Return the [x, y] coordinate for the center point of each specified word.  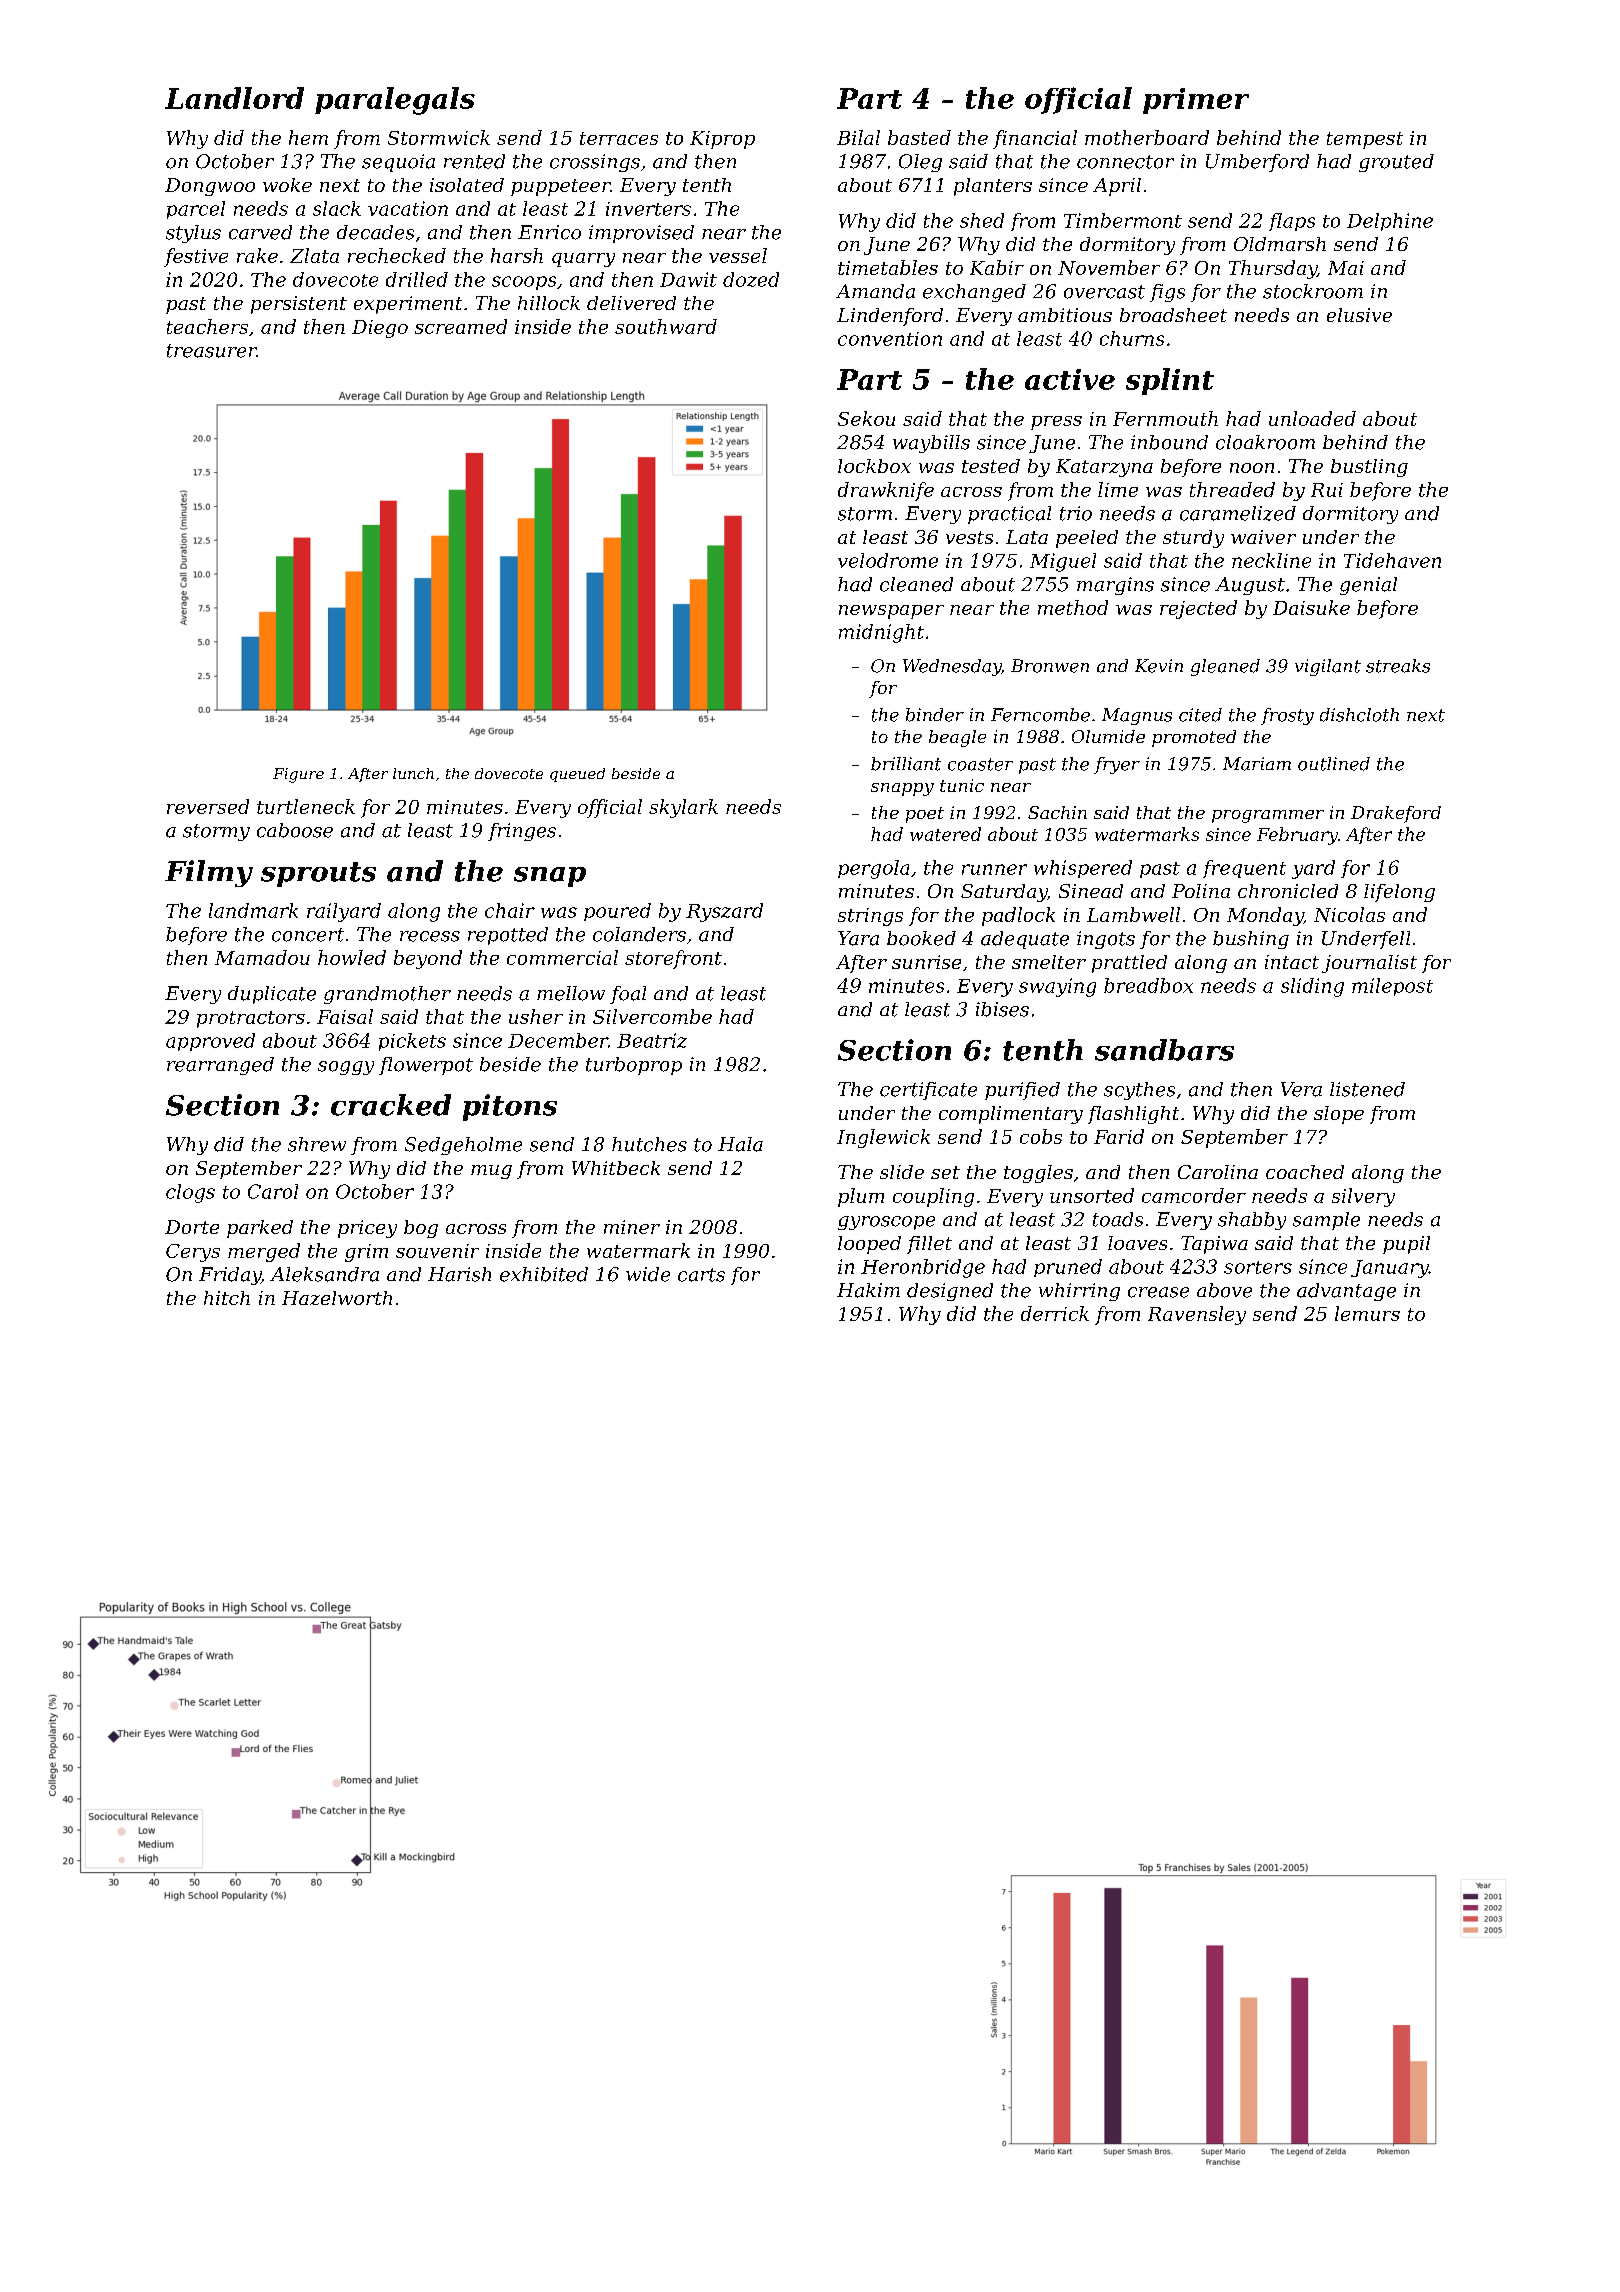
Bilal [858, 137]
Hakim [868, 1290]
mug [491, 1172]
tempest [1365, 140]
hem [308, 137]
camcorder [1194, 1195]
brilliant [906, 764]
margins [1115, 586]
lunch [413, 773]
